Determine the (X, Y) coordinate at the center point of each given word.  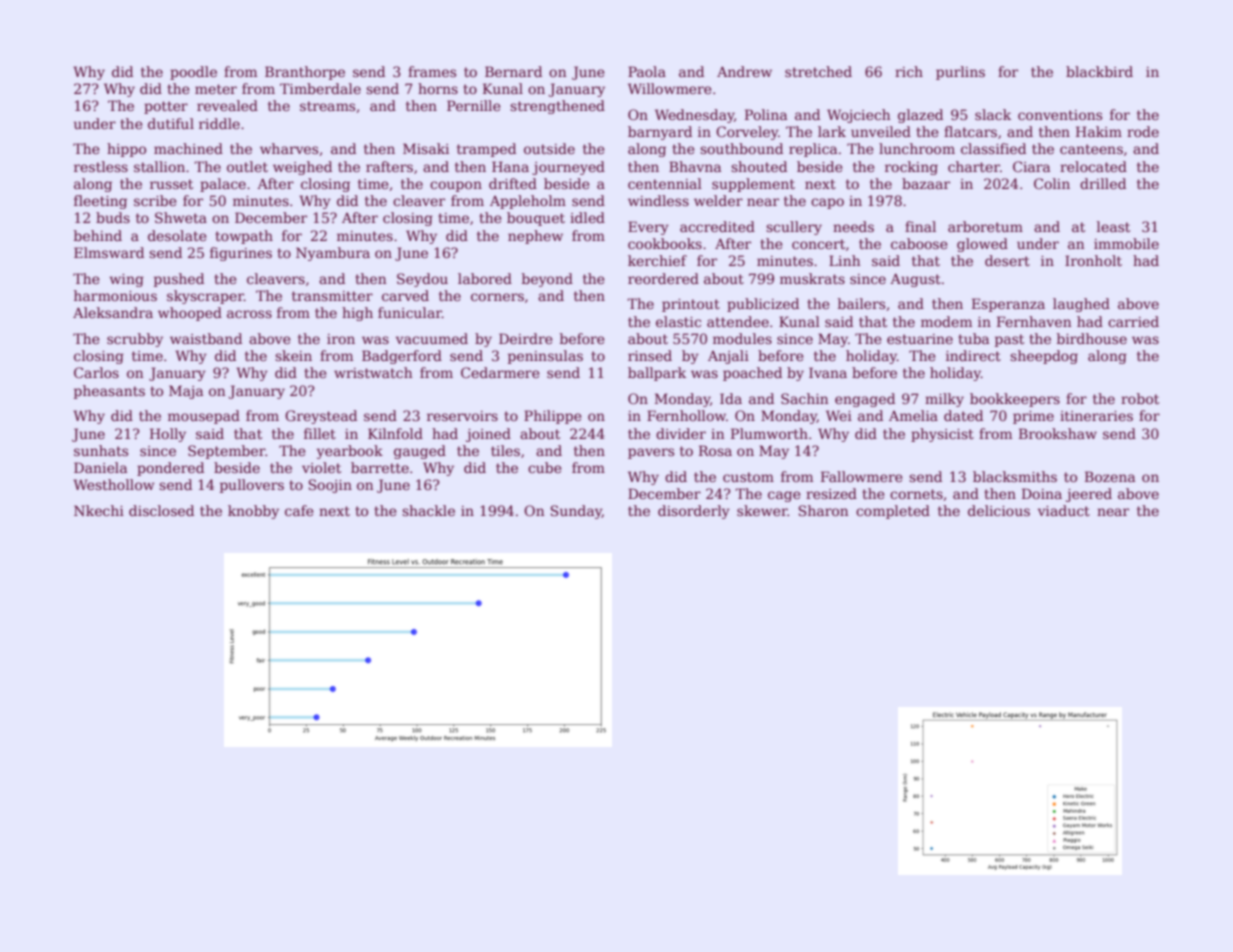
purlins (960, 73)
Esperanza (1008, 305)
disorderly (694, 512)
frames (432, 71)
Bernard (513, 71)
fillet (320, 433)
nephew (535, 237)
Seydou (422, 280)
